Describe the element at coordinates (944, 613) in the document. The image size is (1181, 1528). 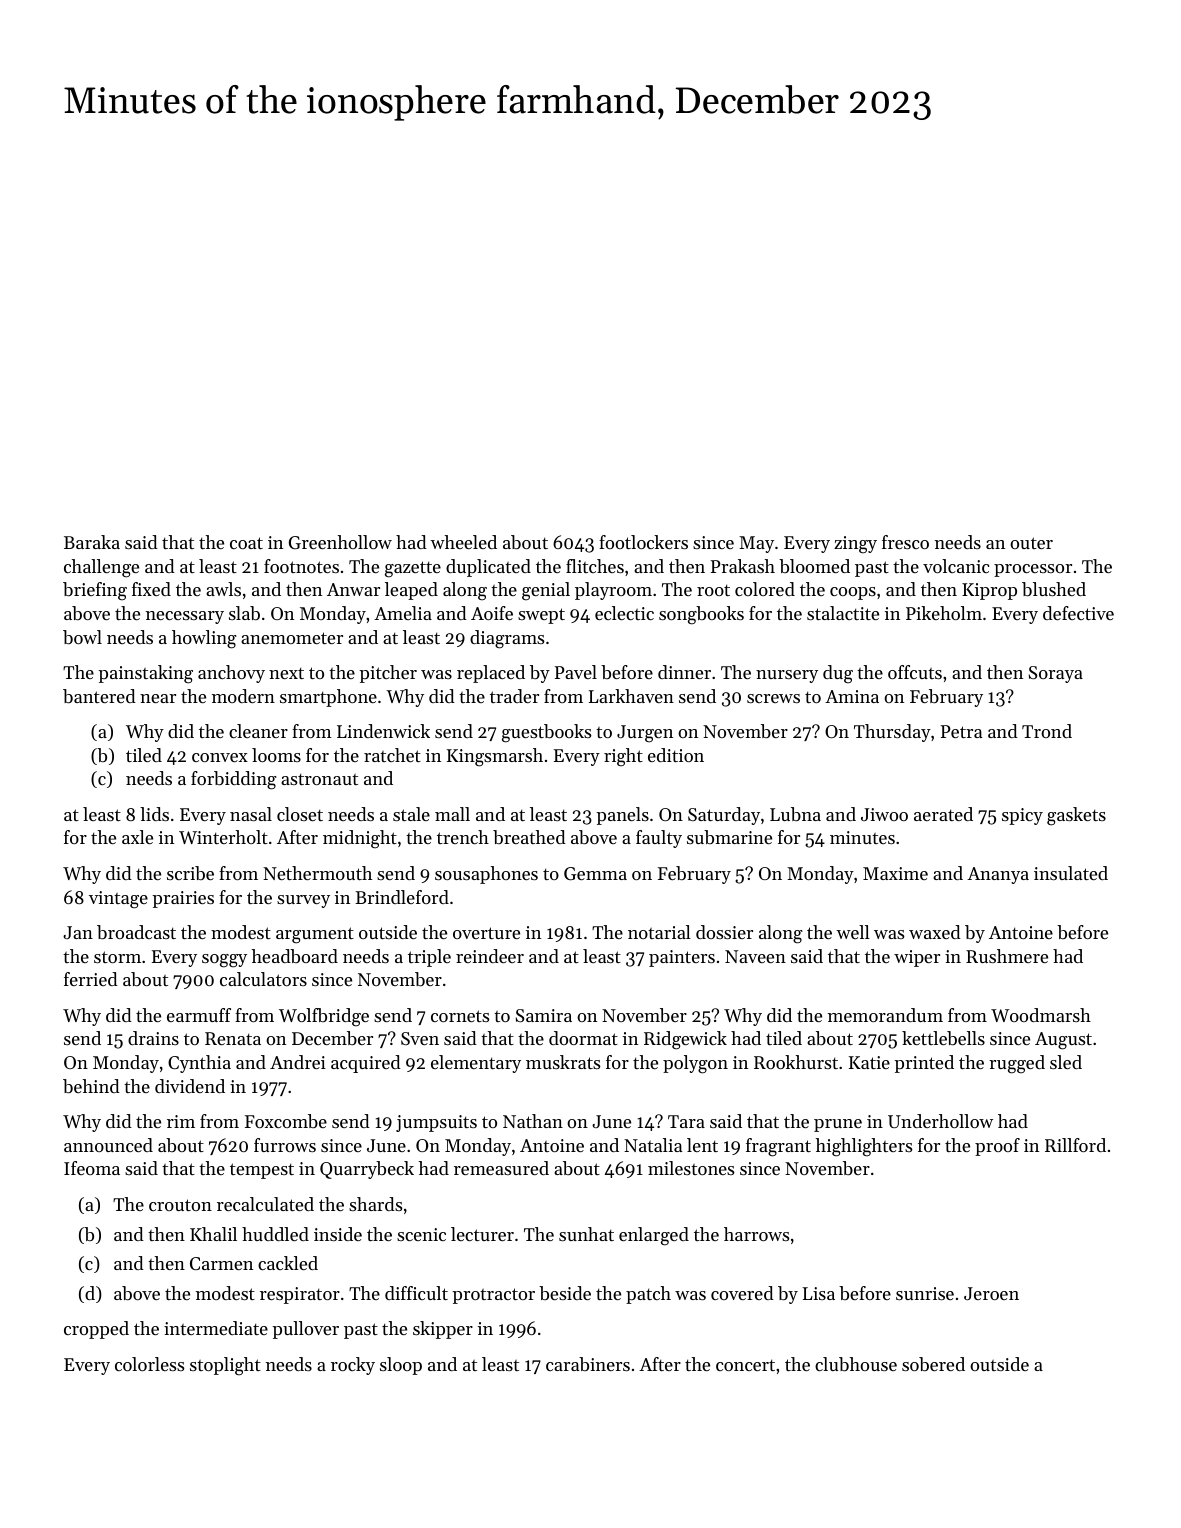
I see `Pikeholm` at that location.
